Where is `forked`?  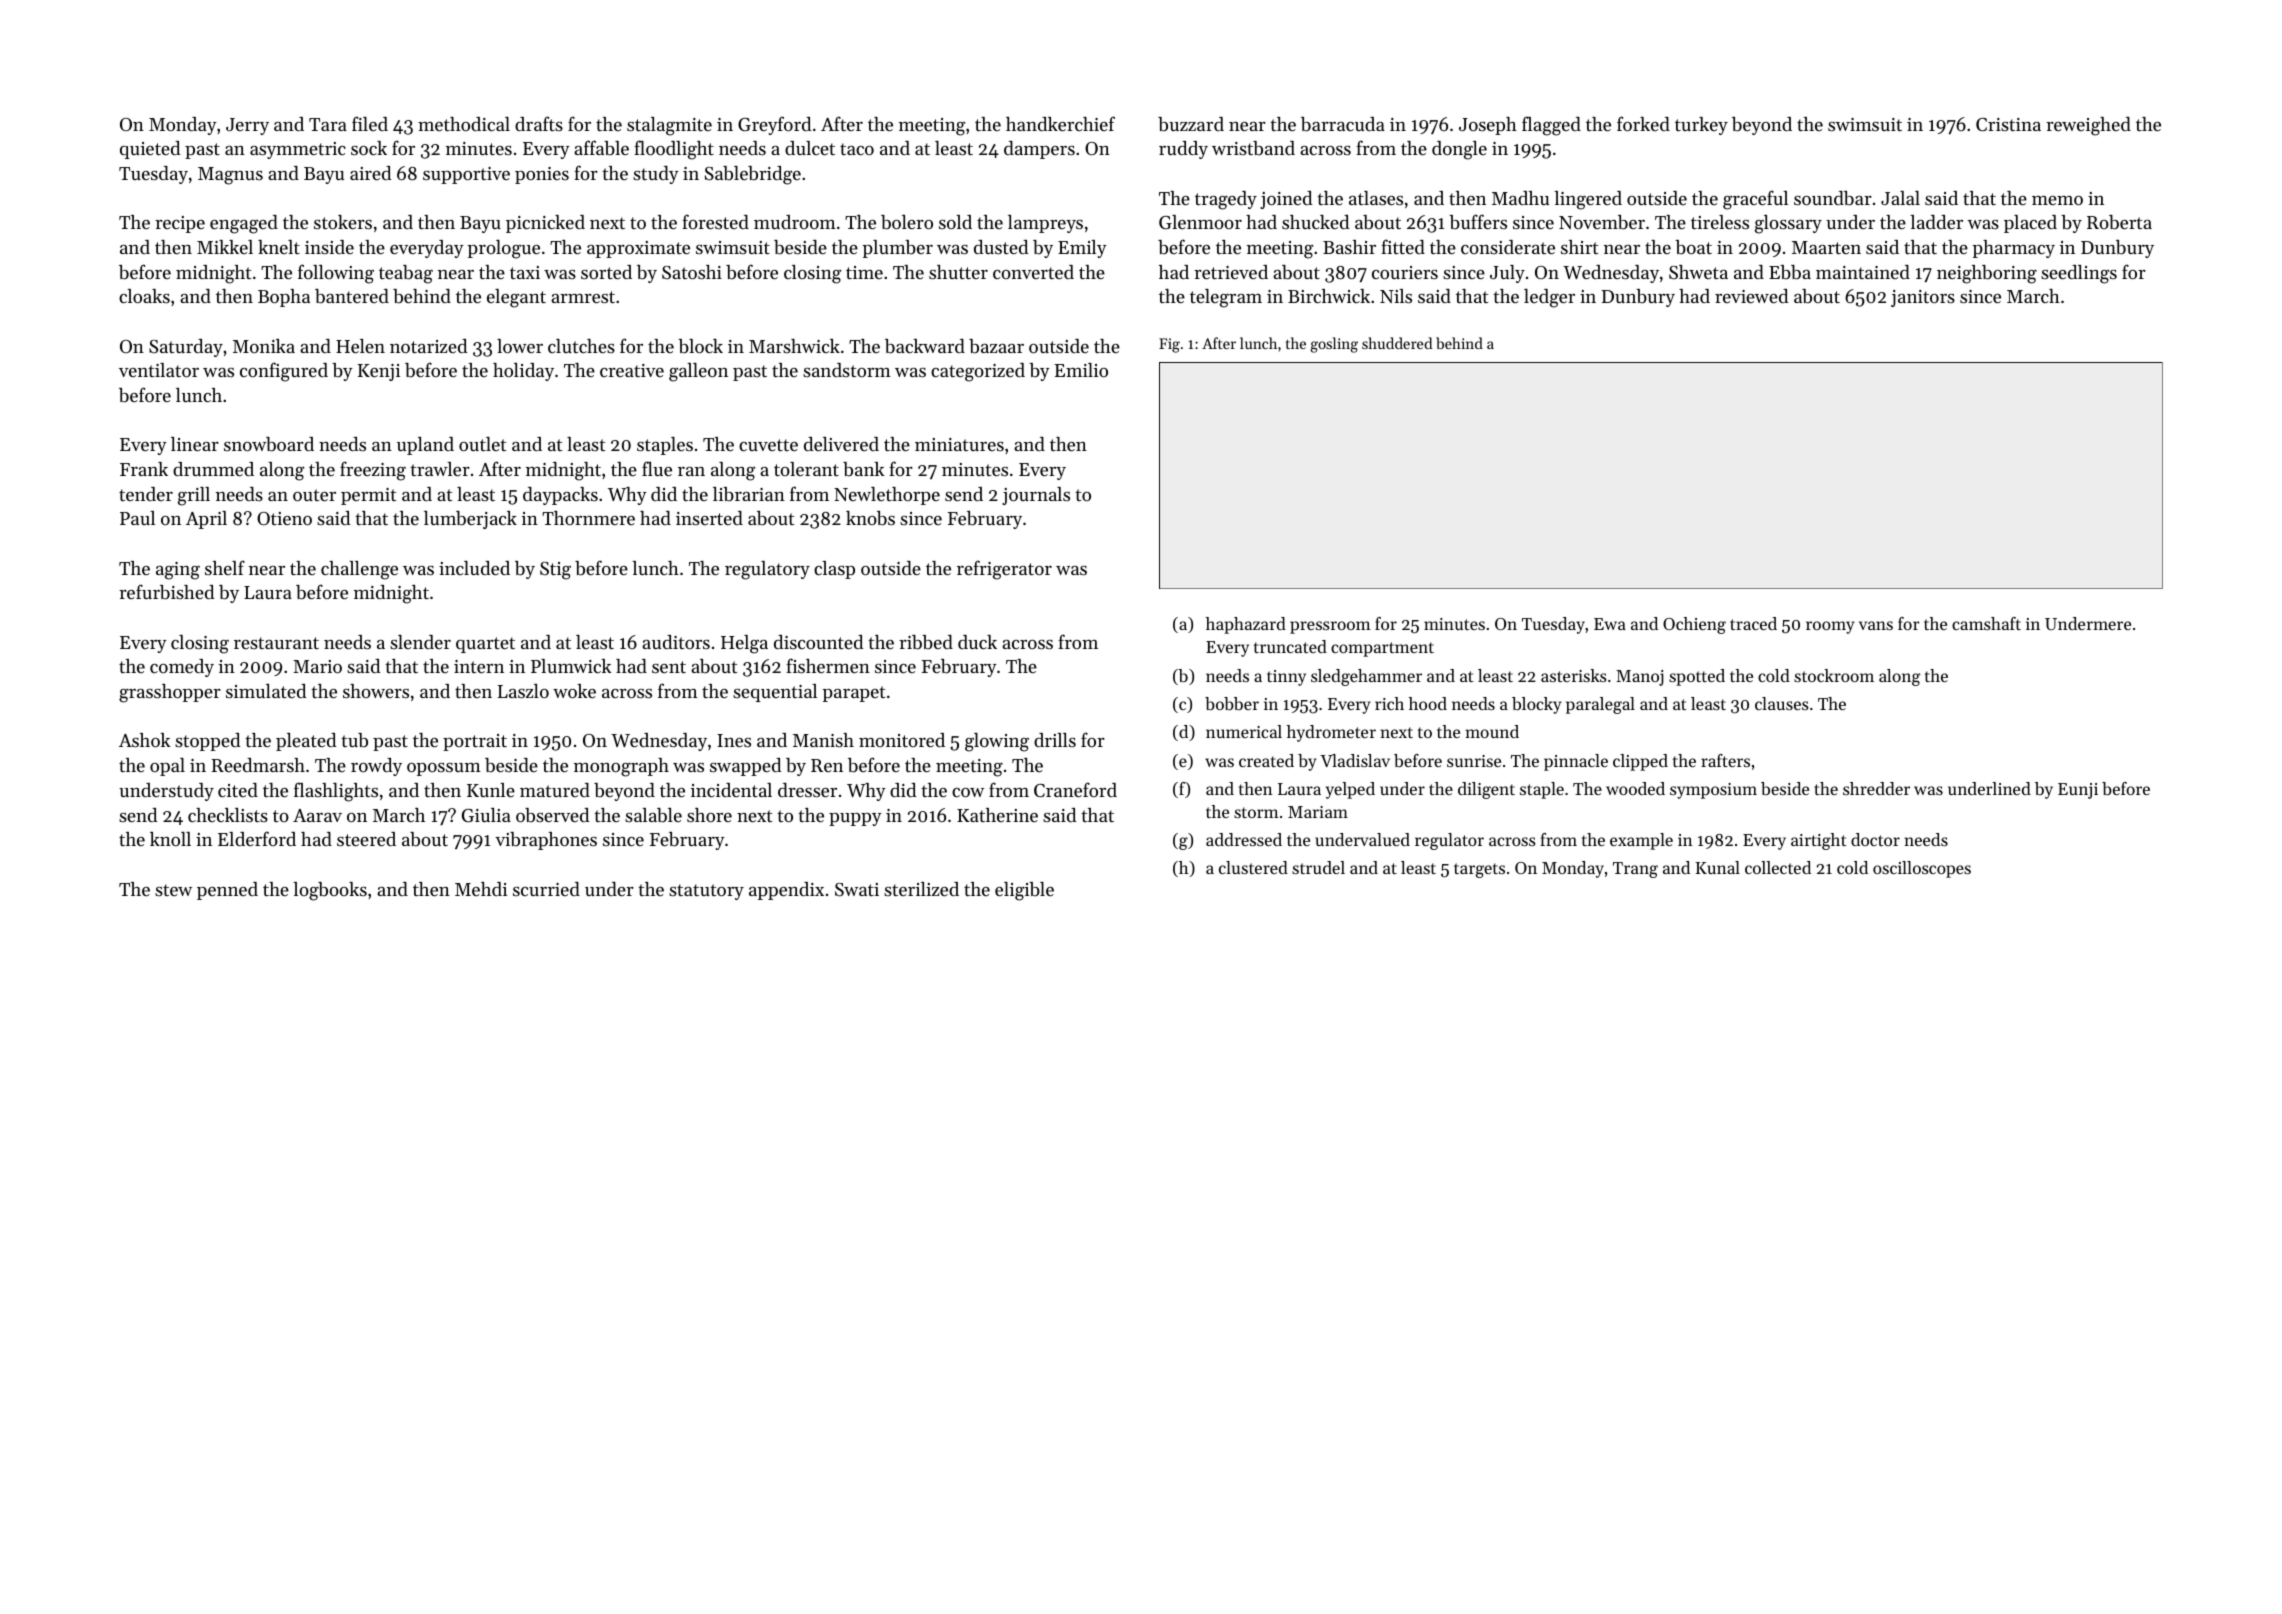
forked is located at coordinates (1643, 123).
